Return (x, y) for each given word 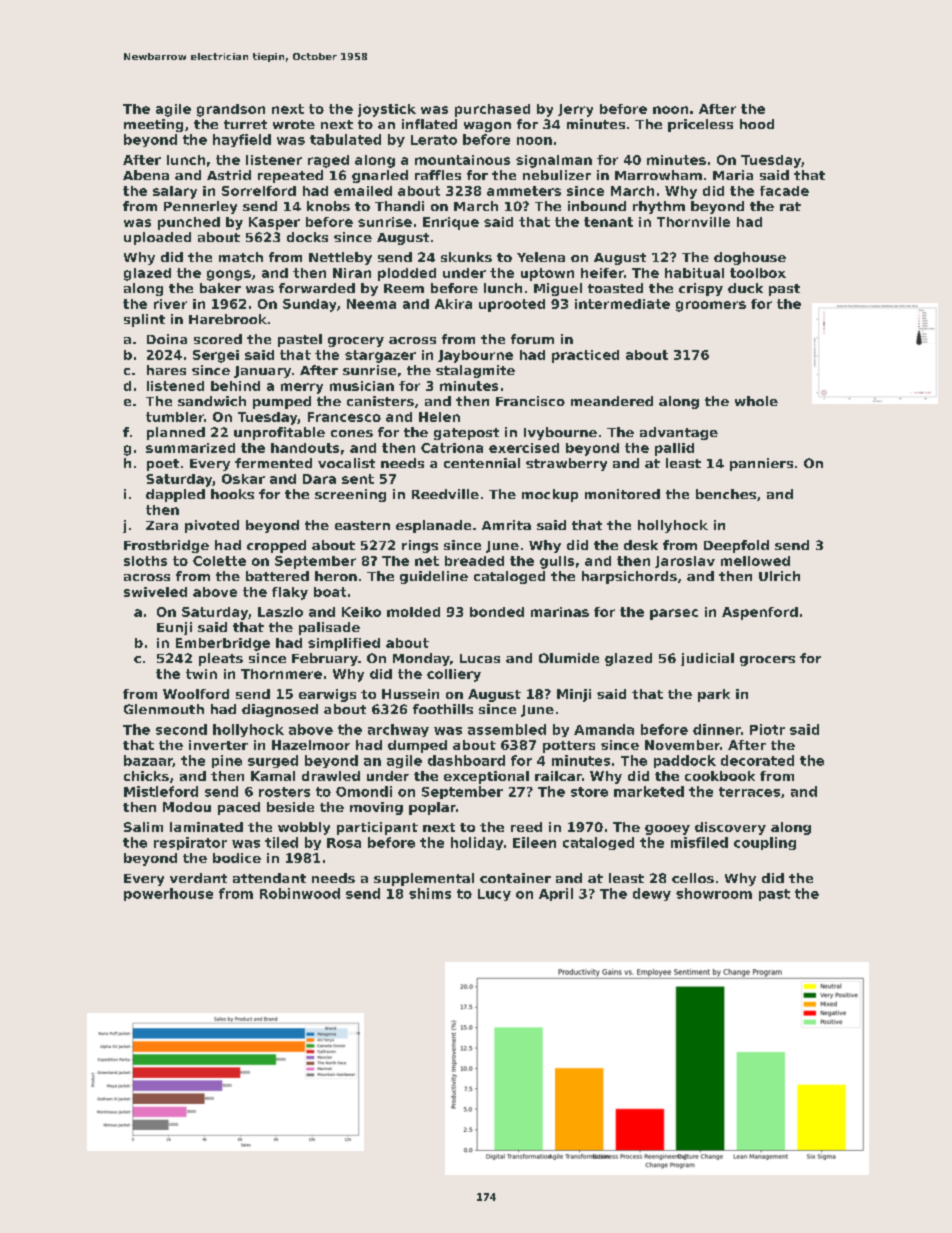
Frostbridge (166, 546)
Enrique (451, 223)
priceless (700, 125)
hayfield (242, 140)
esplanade (433, 526)
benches (726, 494)
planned (176, 433)
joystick (387, 110)
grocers (767, 661)
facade (784, 191)
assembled (507, 729)
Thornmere (281, 674)
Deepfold (736, 546)
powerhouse (168, 894)
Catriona (452, 448)
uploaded (157, 238)
